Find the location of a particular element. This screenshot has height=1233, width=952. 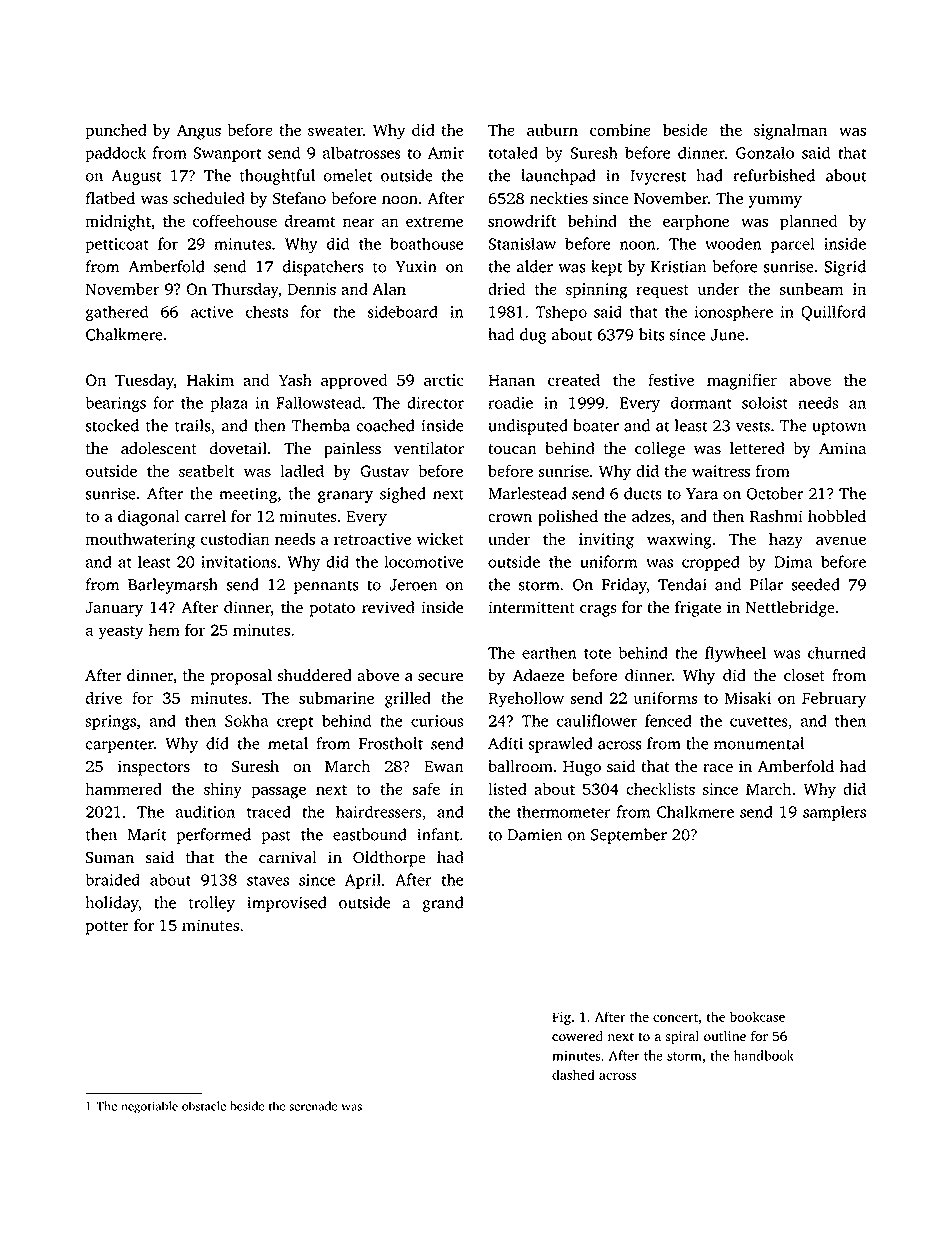

negotiable is located at coordinates (149, 1107).
